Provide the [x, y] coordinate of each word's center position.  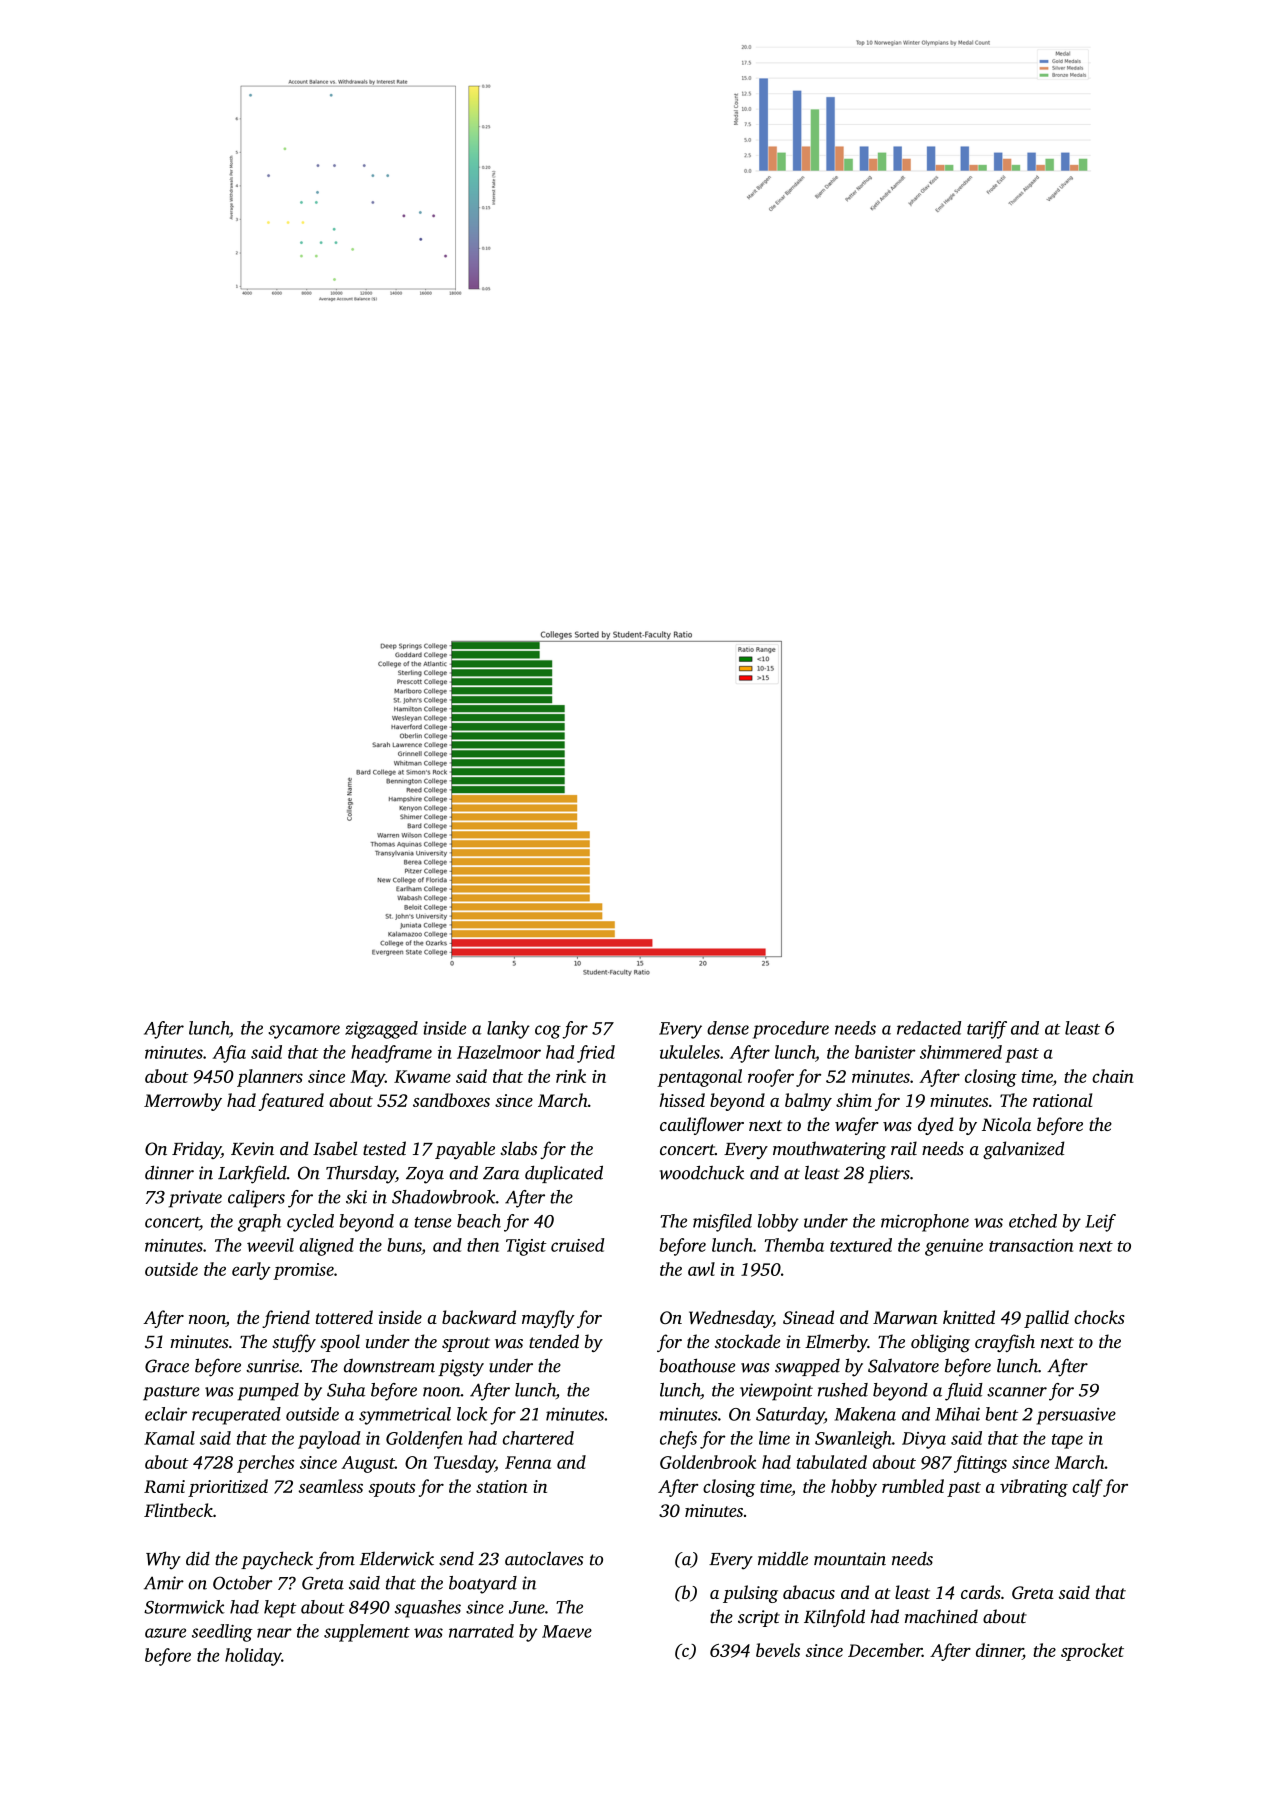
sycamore [304, 1032]
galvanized [1024, 1150]
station [502, 1486]
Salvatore [903, 1366]
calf [1087, 1488]
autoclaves [544, 1558]
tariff [987, 1030]
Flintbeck [178, 1510]
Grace [167, 1366]
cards [981, 1592]
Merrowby [183, 1102]
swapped [807, 1367]
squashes [428, 1609]
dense [728, 1028]
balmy [808, 1102]
